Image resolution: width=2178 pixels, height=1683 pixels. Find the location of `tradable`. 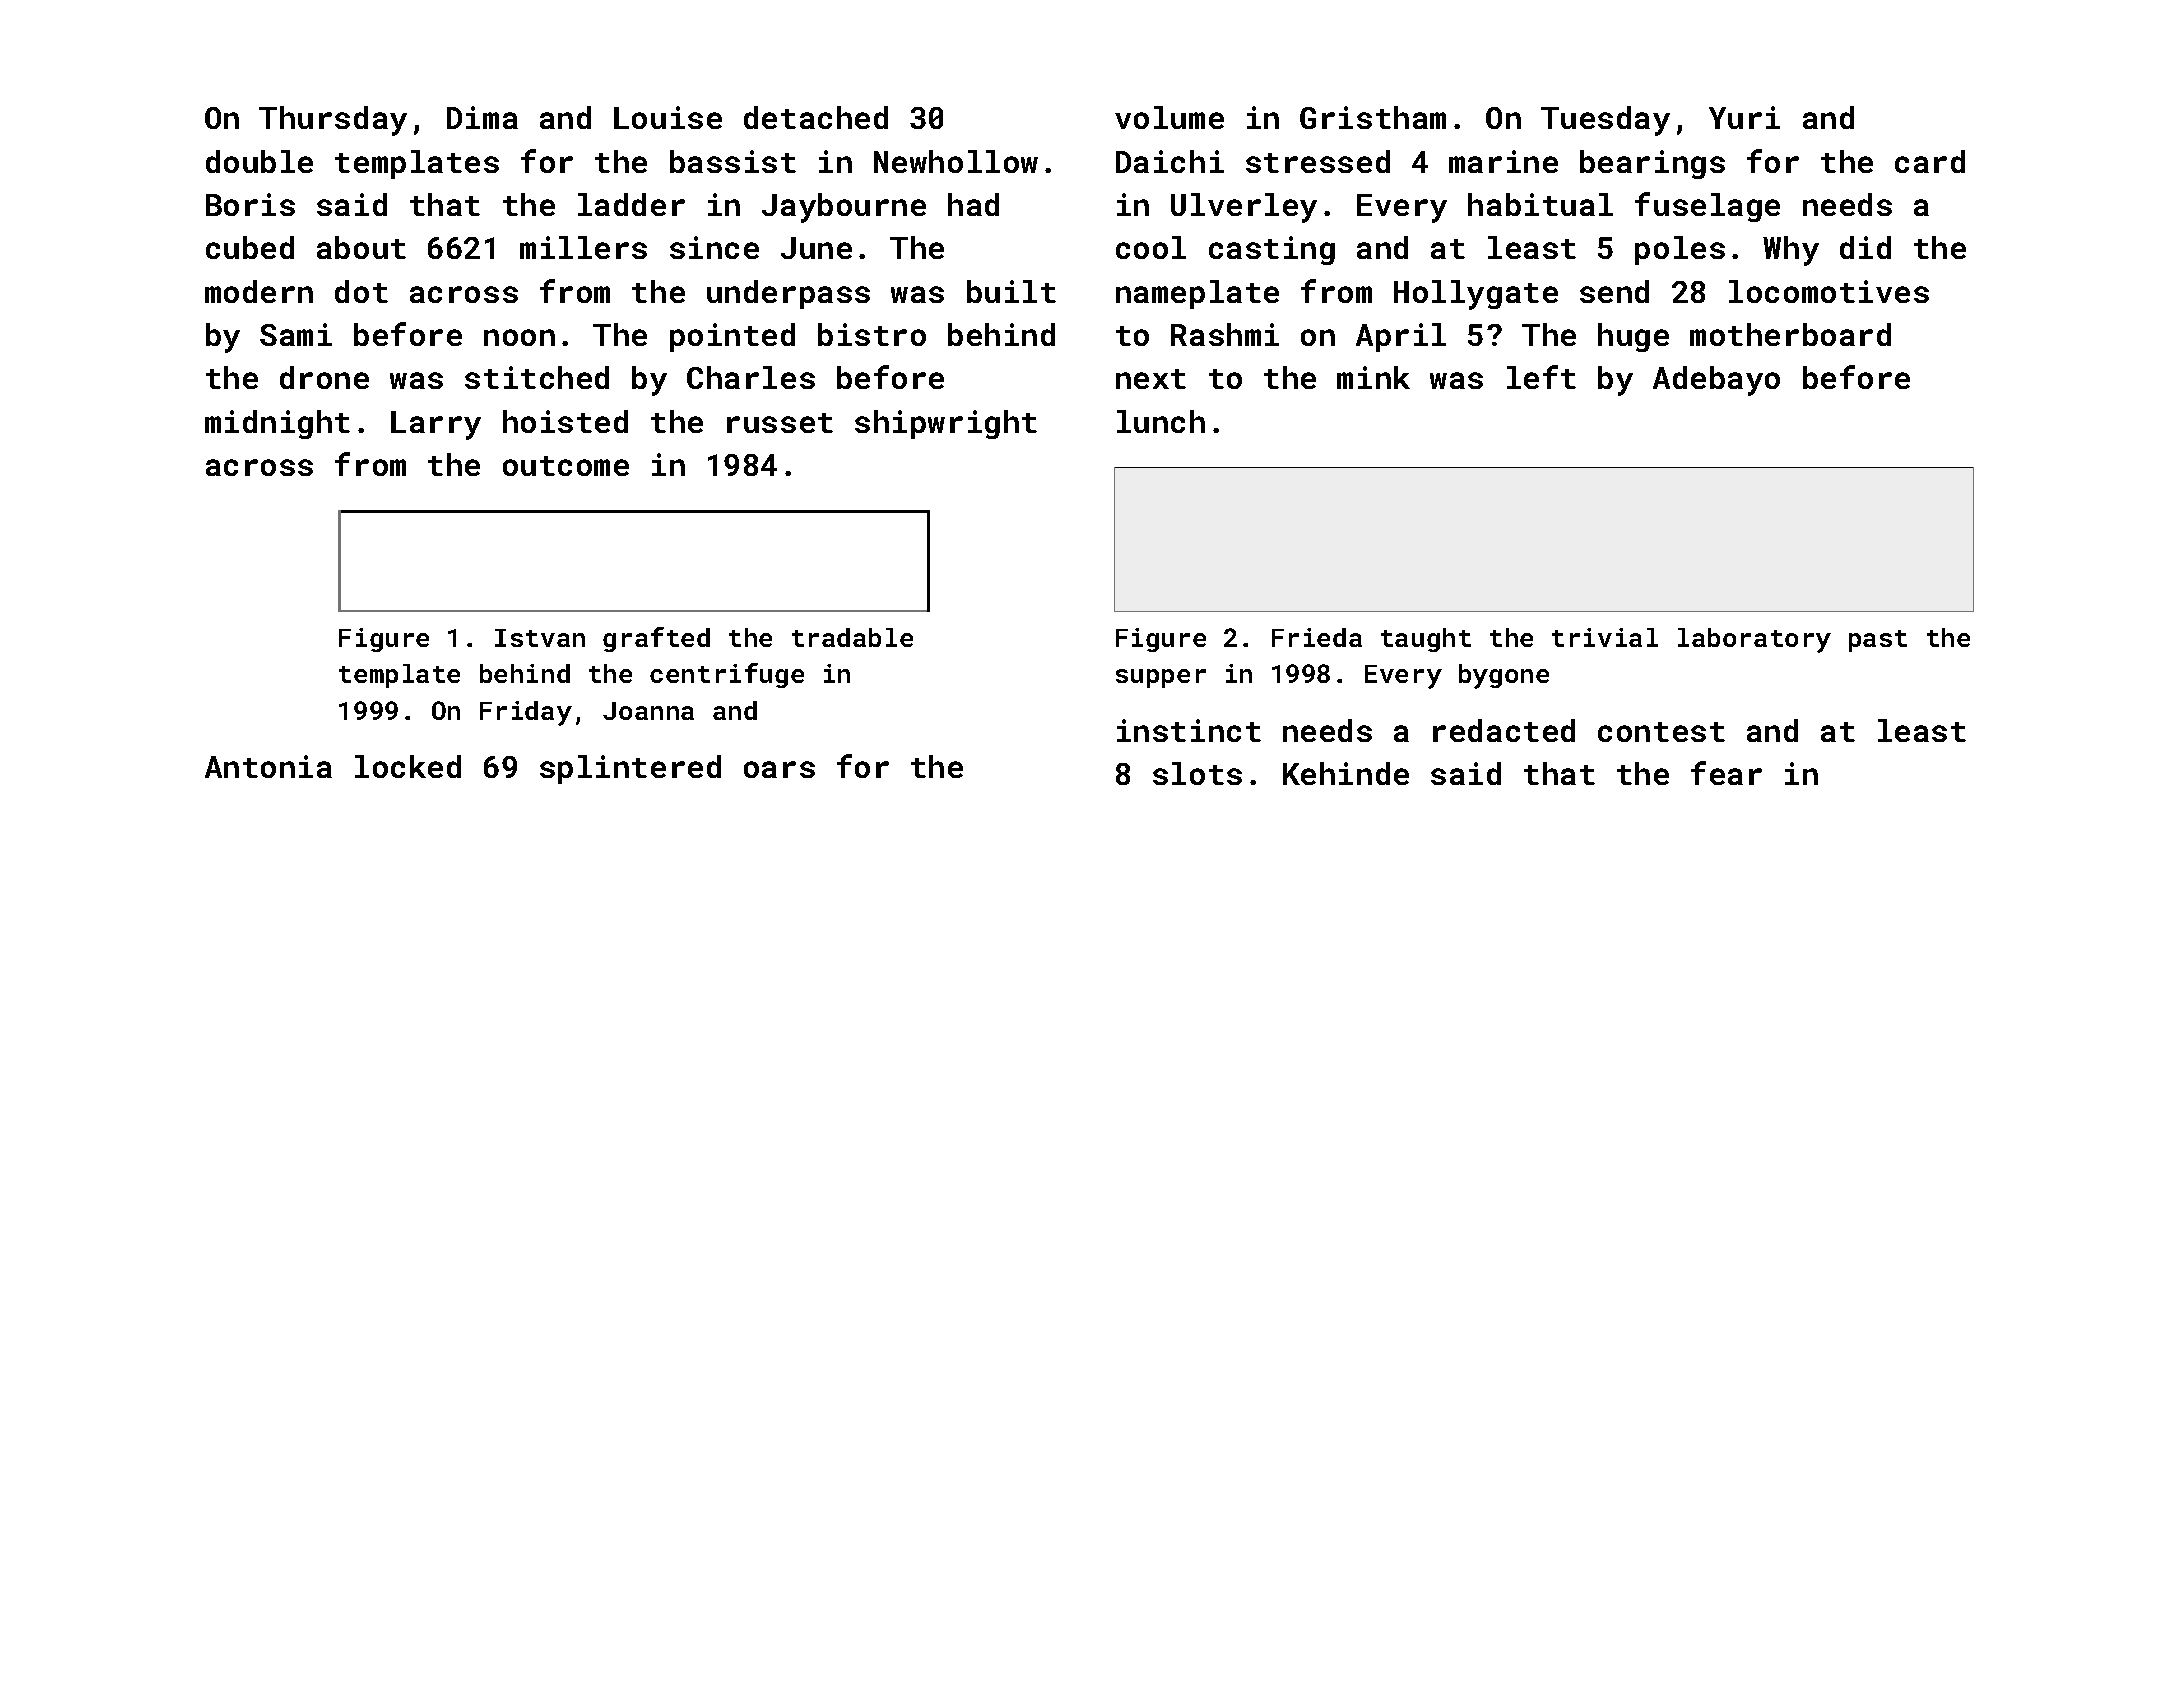

tradable is located at coordinates (852, 637).
